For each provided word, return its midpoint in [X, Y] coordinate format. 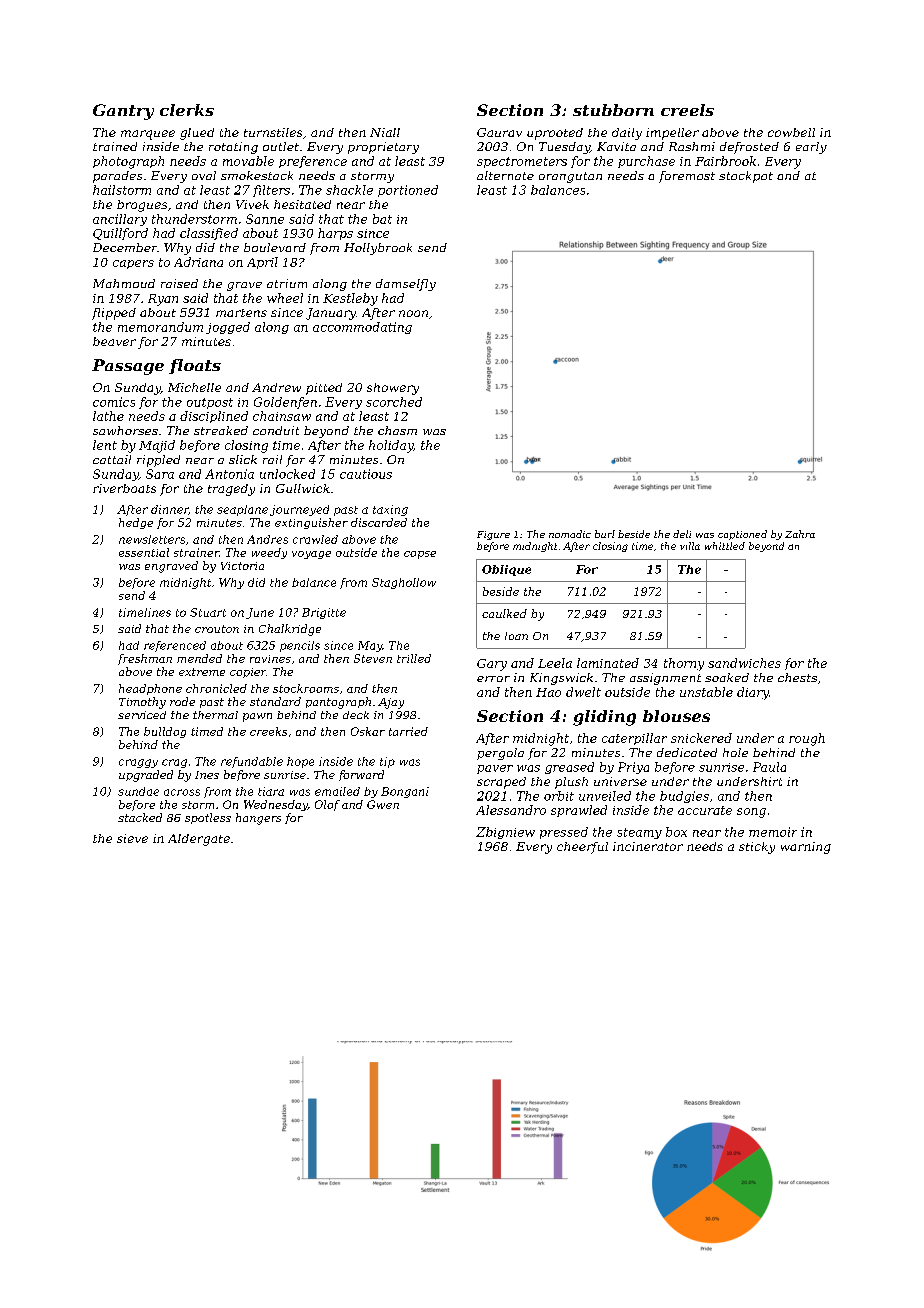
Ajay [391, 703]
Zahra [800, 534]
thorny [684, 664]
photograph [128, 162]
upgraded [146, 776]
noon [413, 313]
